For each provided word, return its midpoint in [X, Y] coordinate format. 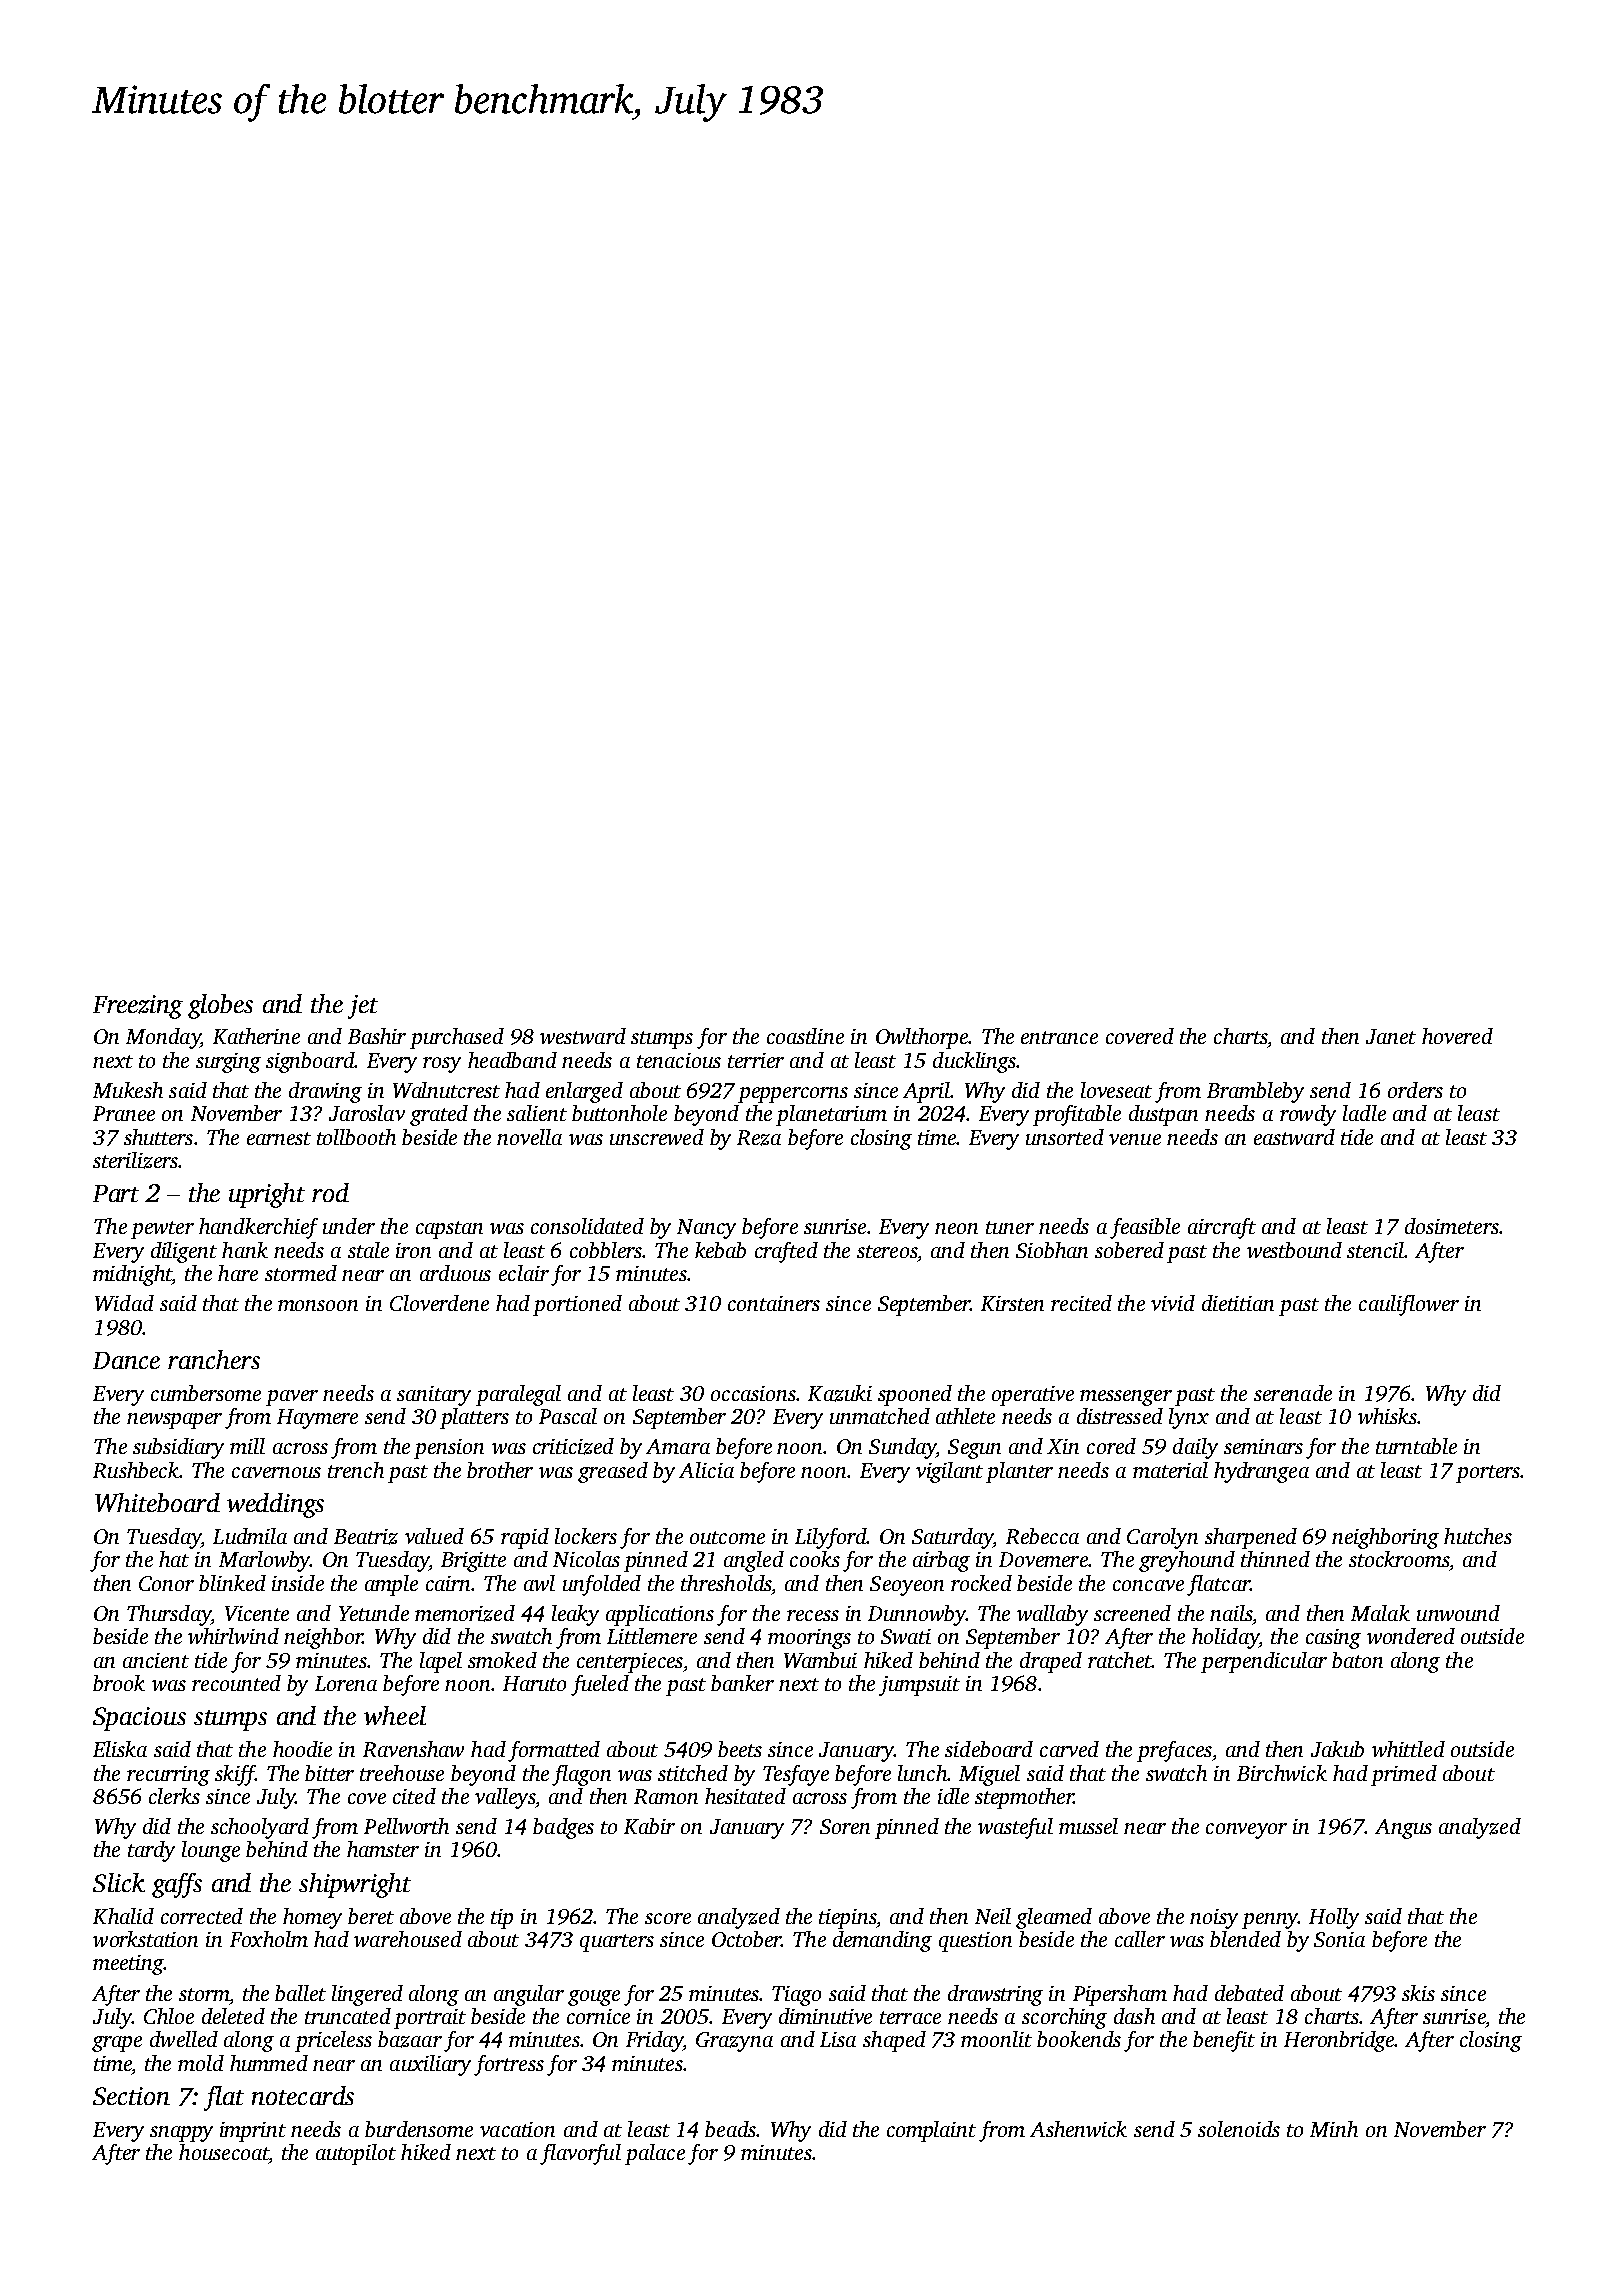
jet [363, 1007]
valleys [505, 1798]
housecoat [224, 2152]
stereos [887, 1251]
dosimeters [1452, 1226]
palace [655, 2154]
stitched [693, 1773]
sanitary [434, 1396]
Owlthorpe [922, 1038]
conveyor [1246, 1831]
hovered [1457, 1036]
